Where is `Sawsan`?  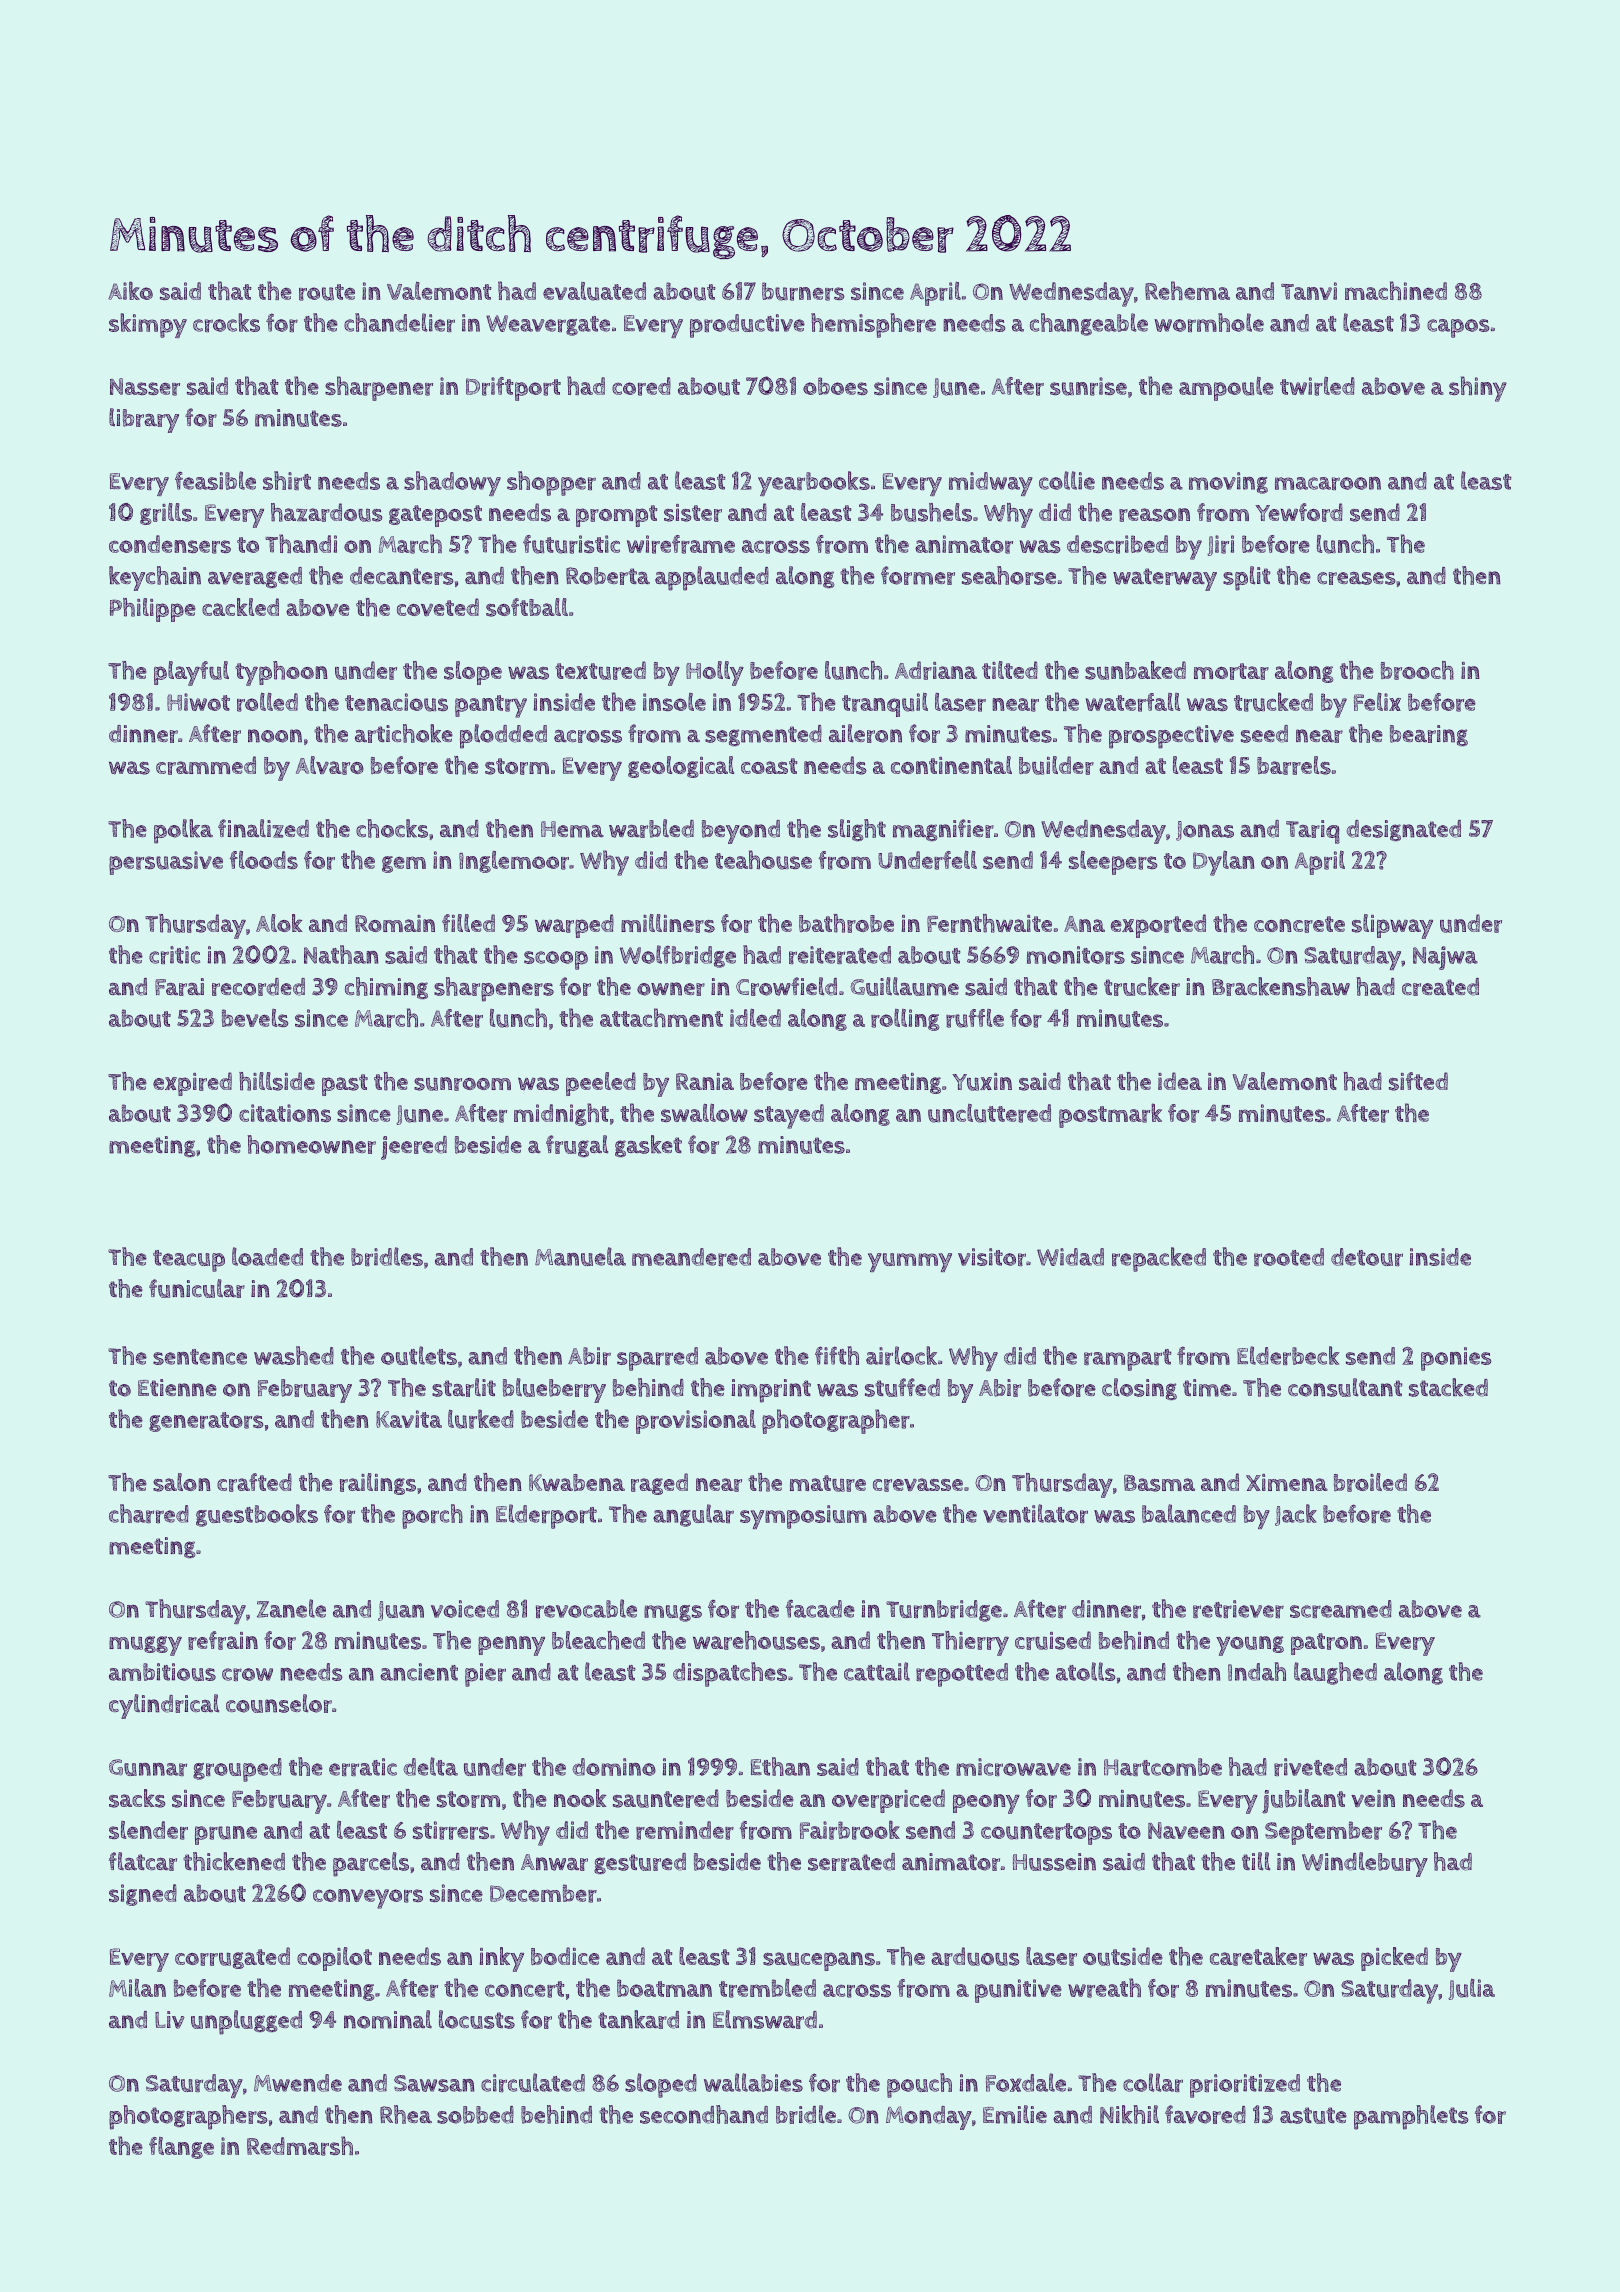
Sawsan is located at coordinates (434, 2083).
